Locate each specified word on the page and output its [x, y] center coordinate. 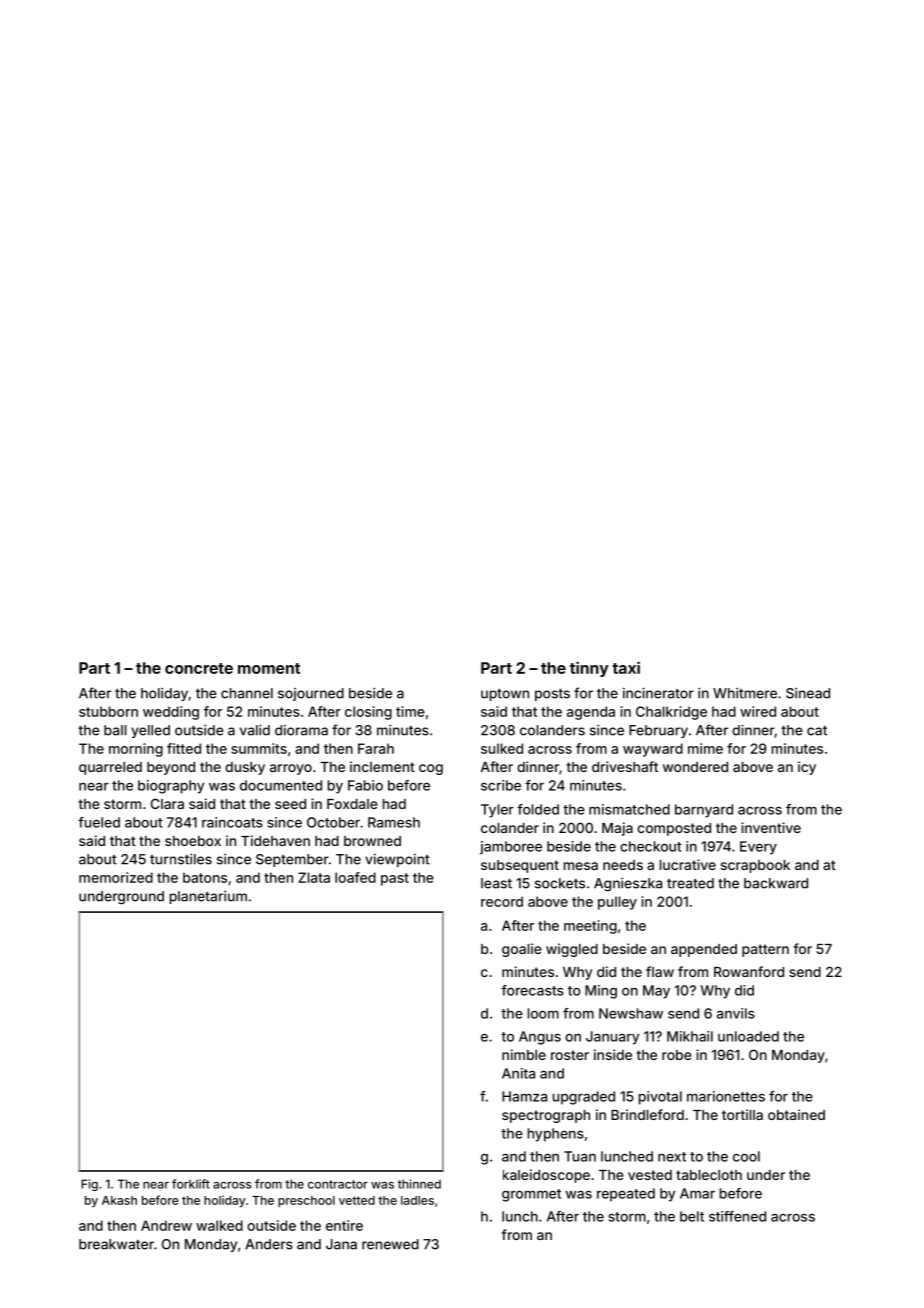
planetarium [208, 897]
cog [431, 769]
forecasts [532, 990]
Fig [89, 1185]
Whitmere [745, 693]
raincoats [232, 822]
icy [807, 768]
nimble [524, 1054]
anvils [736, 1013]
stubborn [108, 711]
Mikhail [690, 1036]
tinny [589, 669]
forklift [191, 1184]
